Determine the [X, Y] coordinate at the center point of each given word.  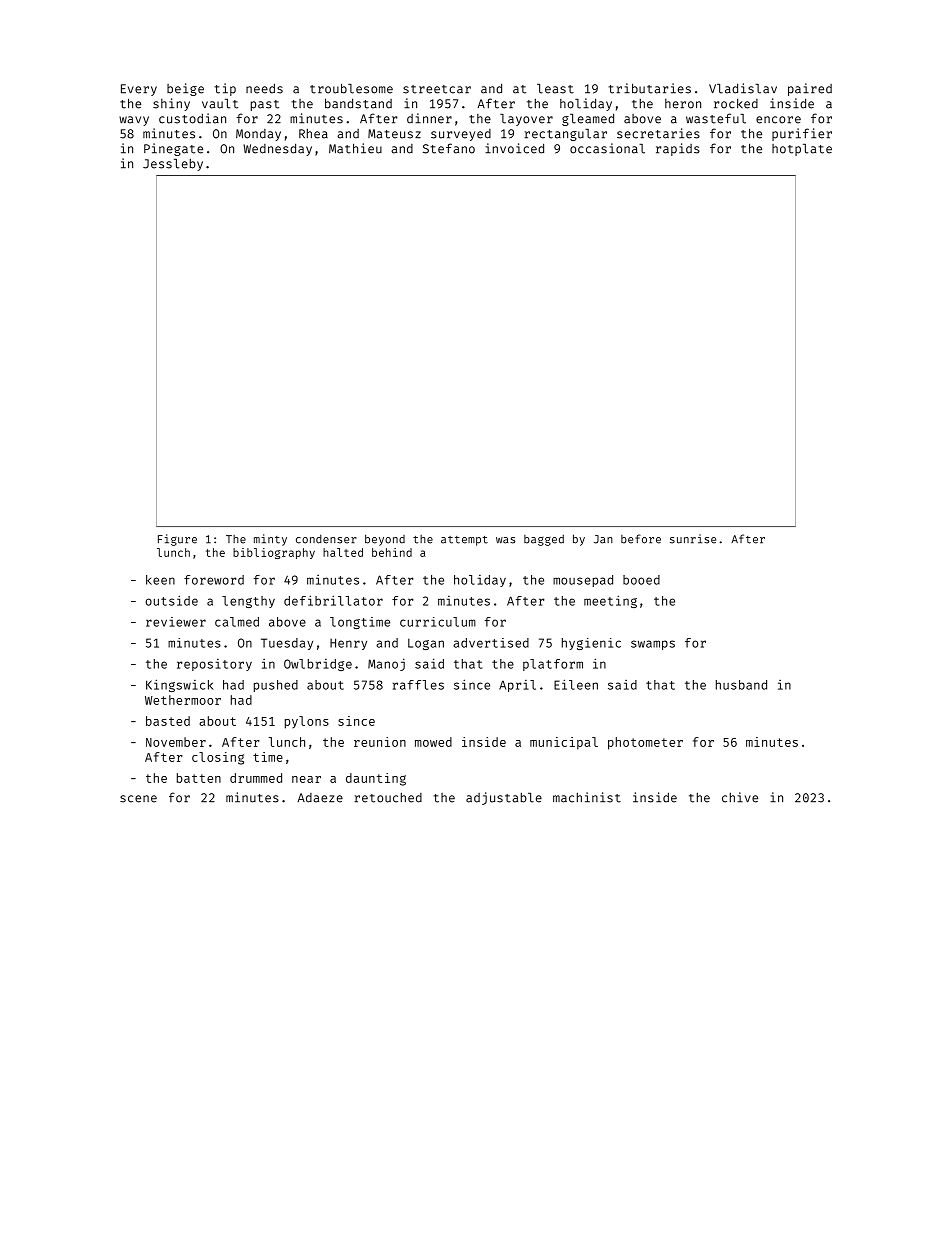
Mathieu [355, 148]
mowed [433, 742]
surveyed [461, 135]
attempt [464, 541]
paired [810, 89]
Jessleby [173, 164]
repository [214, 665]
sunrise [693, 539]
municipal [564, 743]
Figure [177, 540]
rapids [678, 149]
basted [168, 721]
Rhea [313, 133]
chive [740, 797]
